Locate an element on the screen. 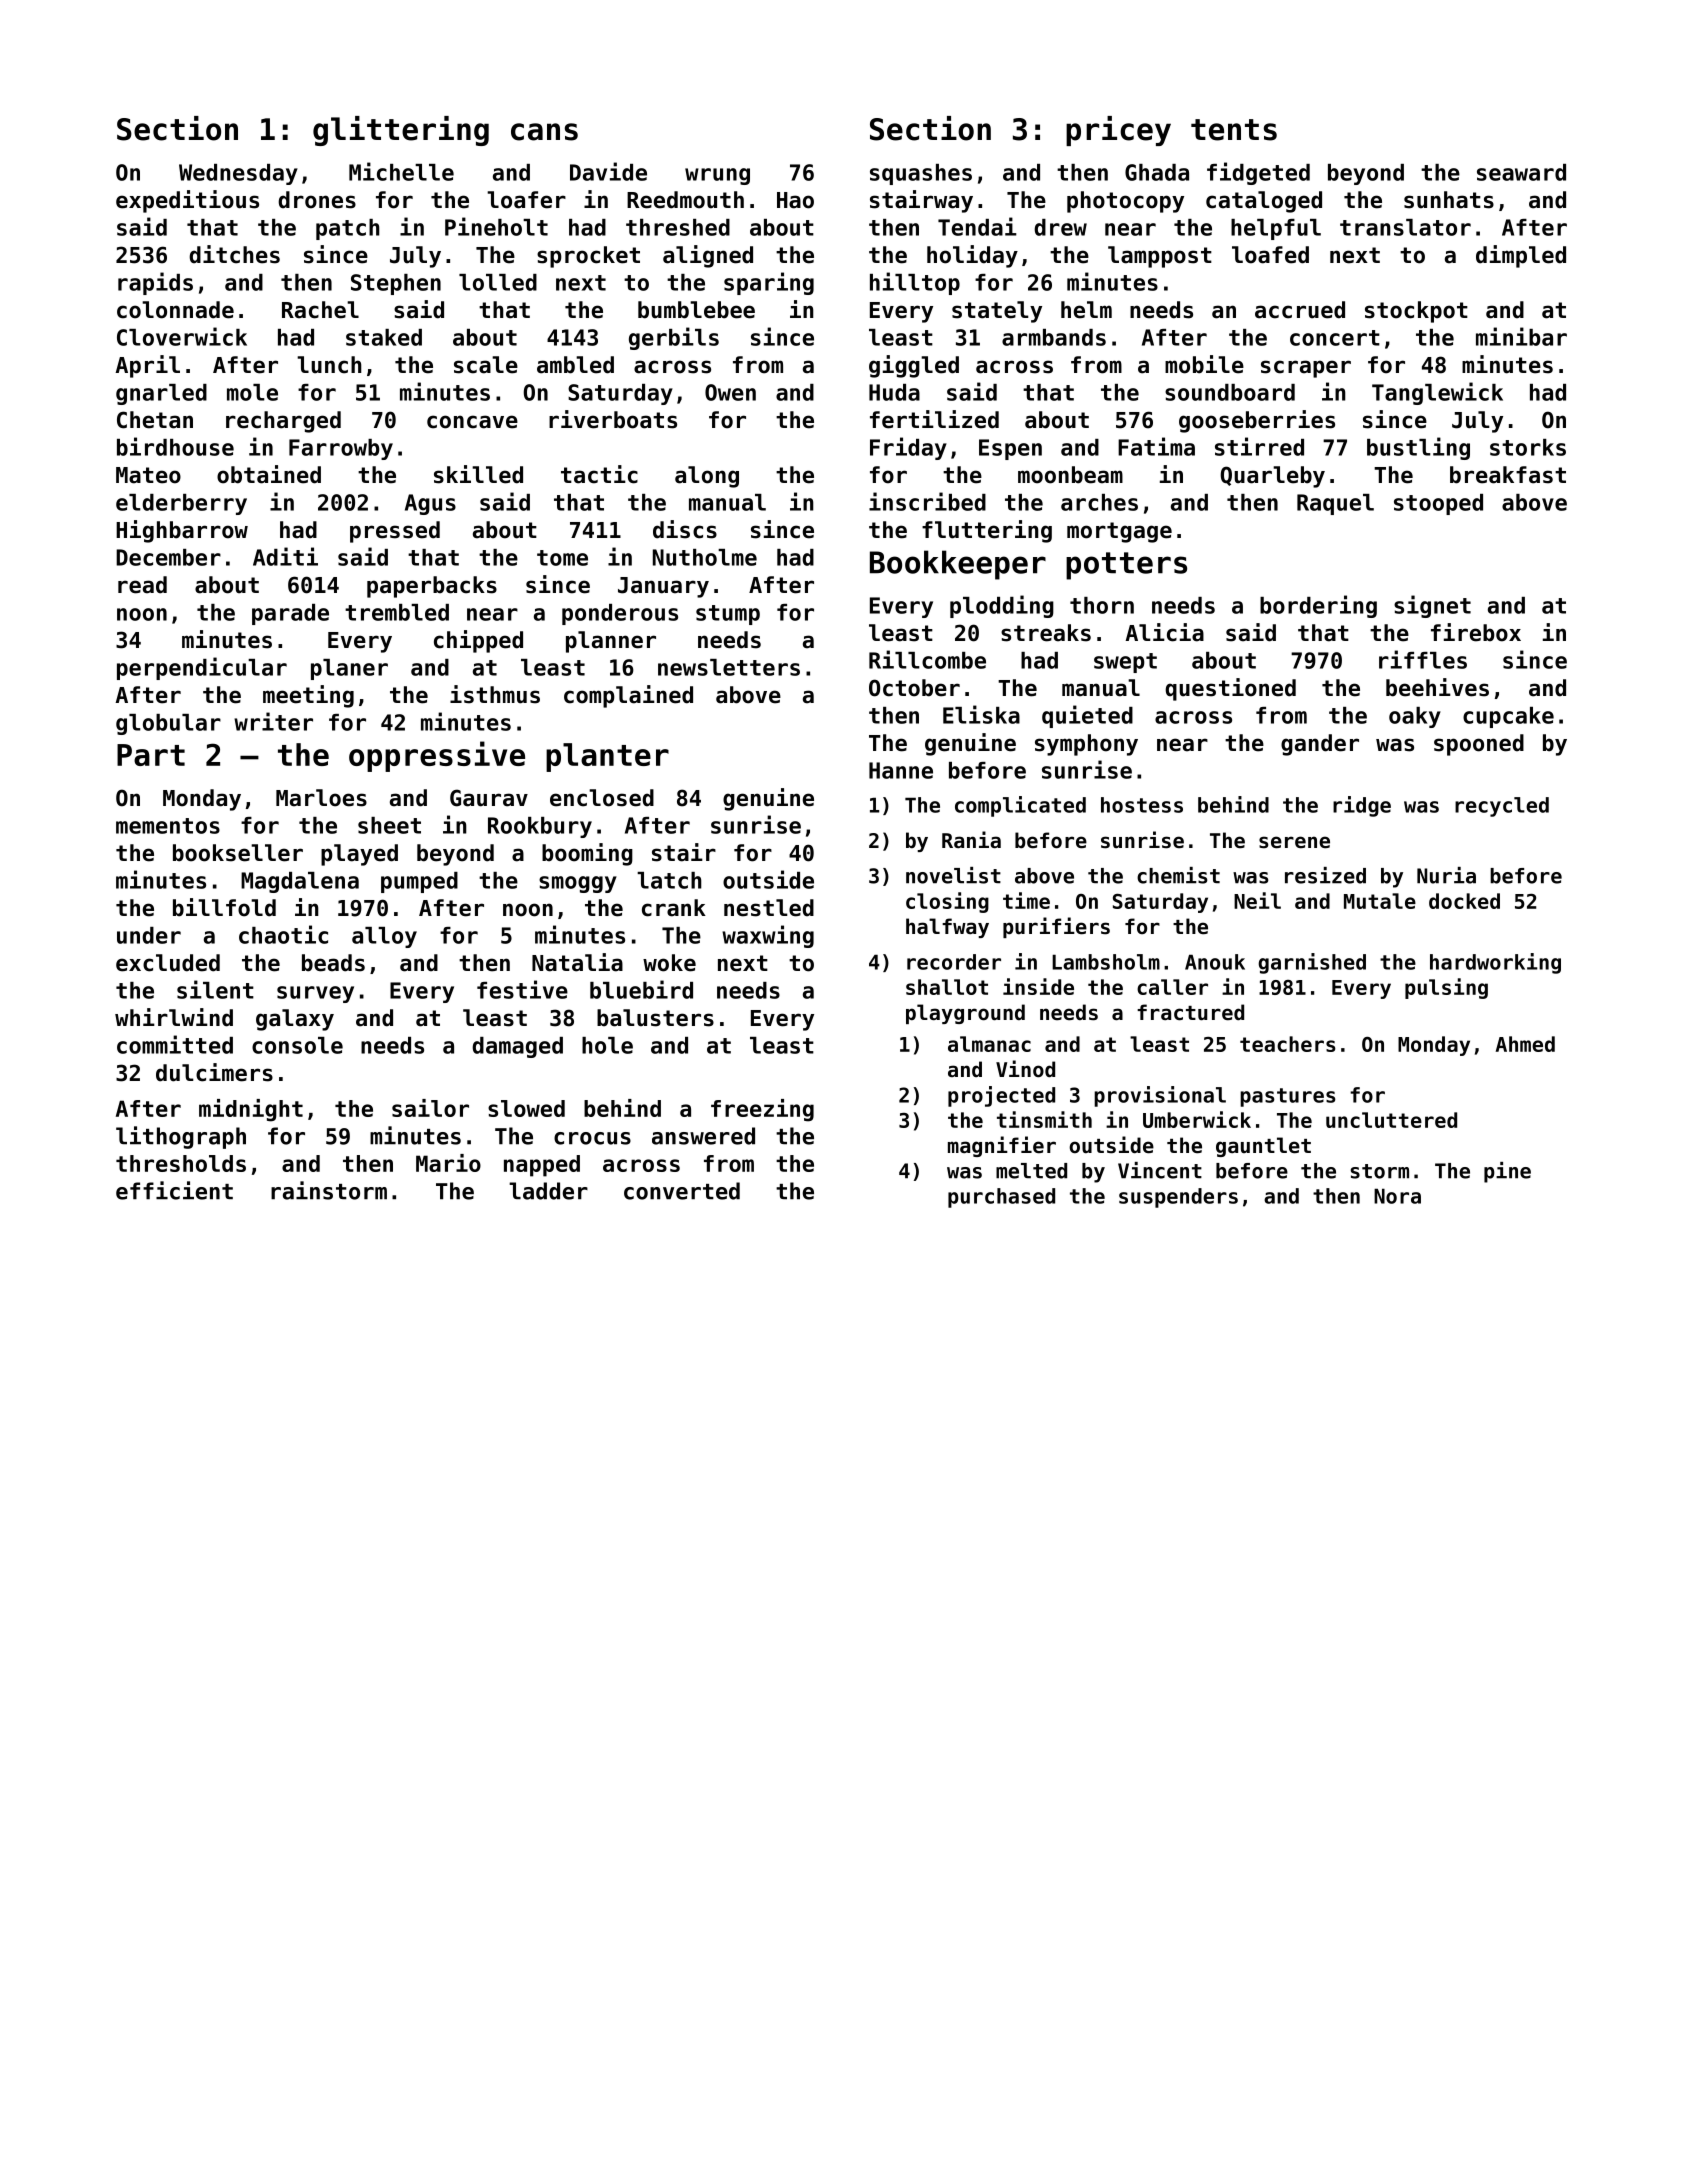 Image resolution: width=1683 pixels, height=2178 pixels. slowed is located at coordinates (526, 1108).
